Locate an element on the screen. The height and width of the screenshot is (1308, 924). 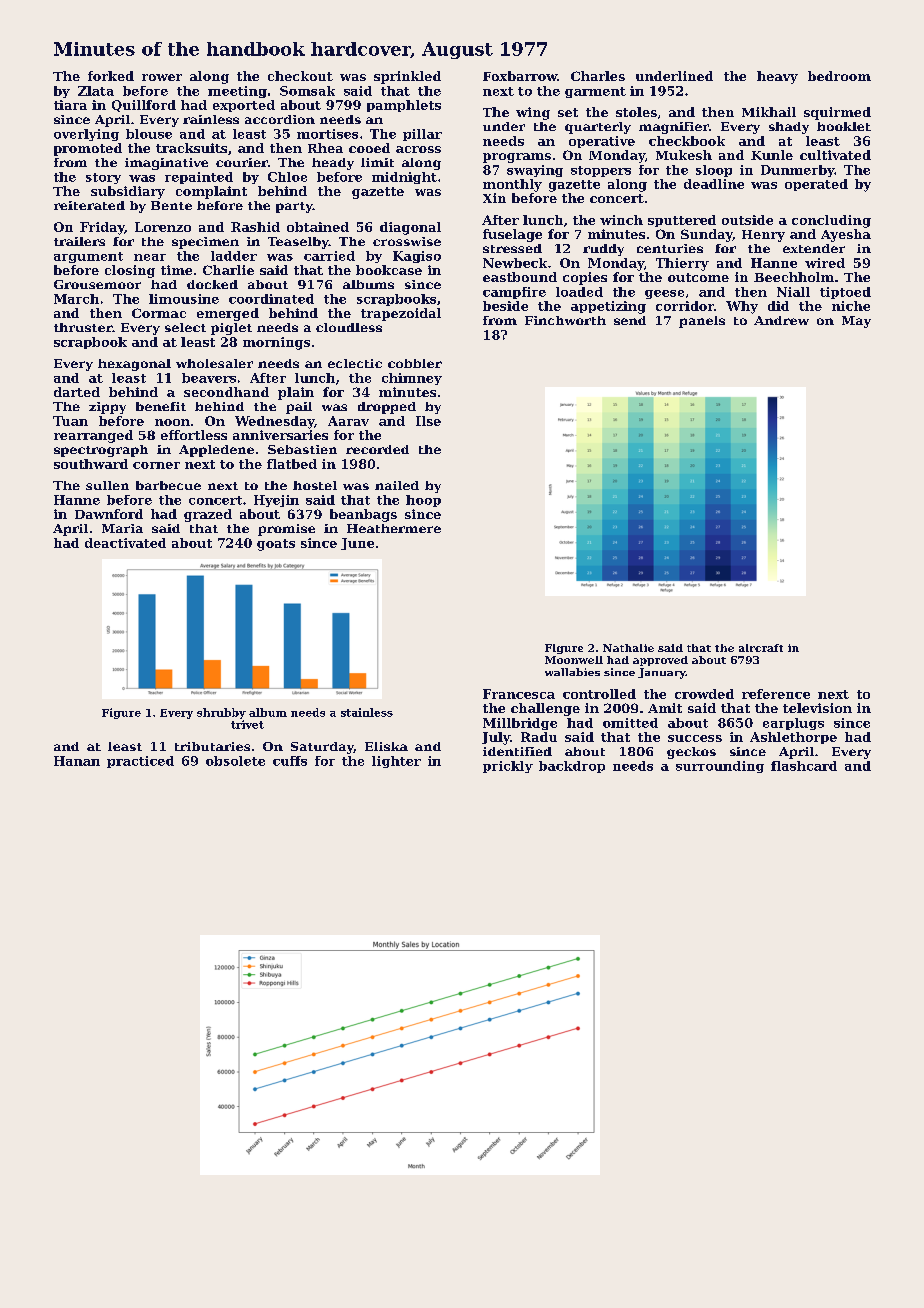
sprinkled is located at coordinates (407, 77).
